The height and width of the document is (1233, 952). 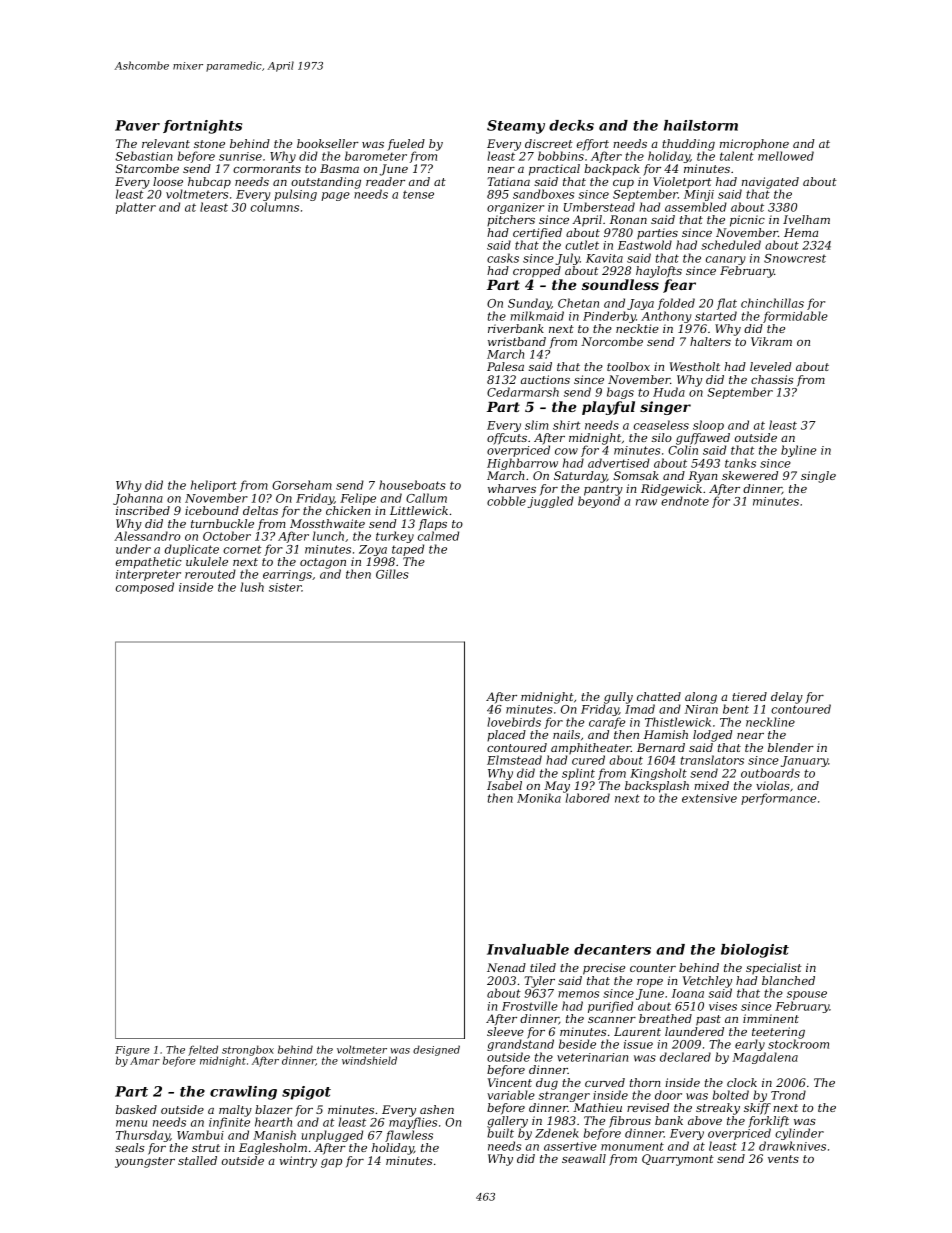 I want to click on delay, so click(x=787, y=698).
